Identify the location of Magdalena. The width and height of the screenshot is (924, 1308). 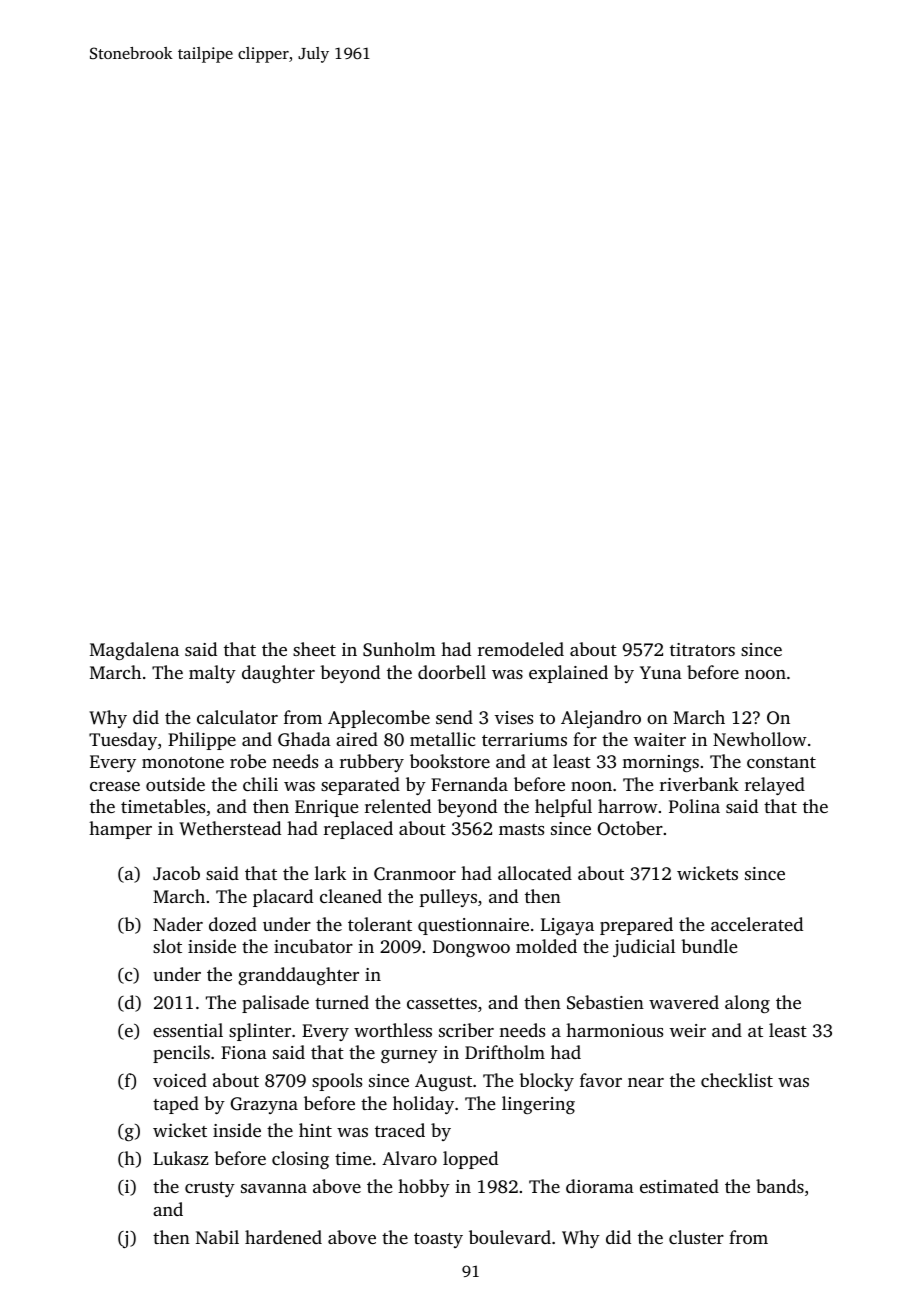
(134, 651).
